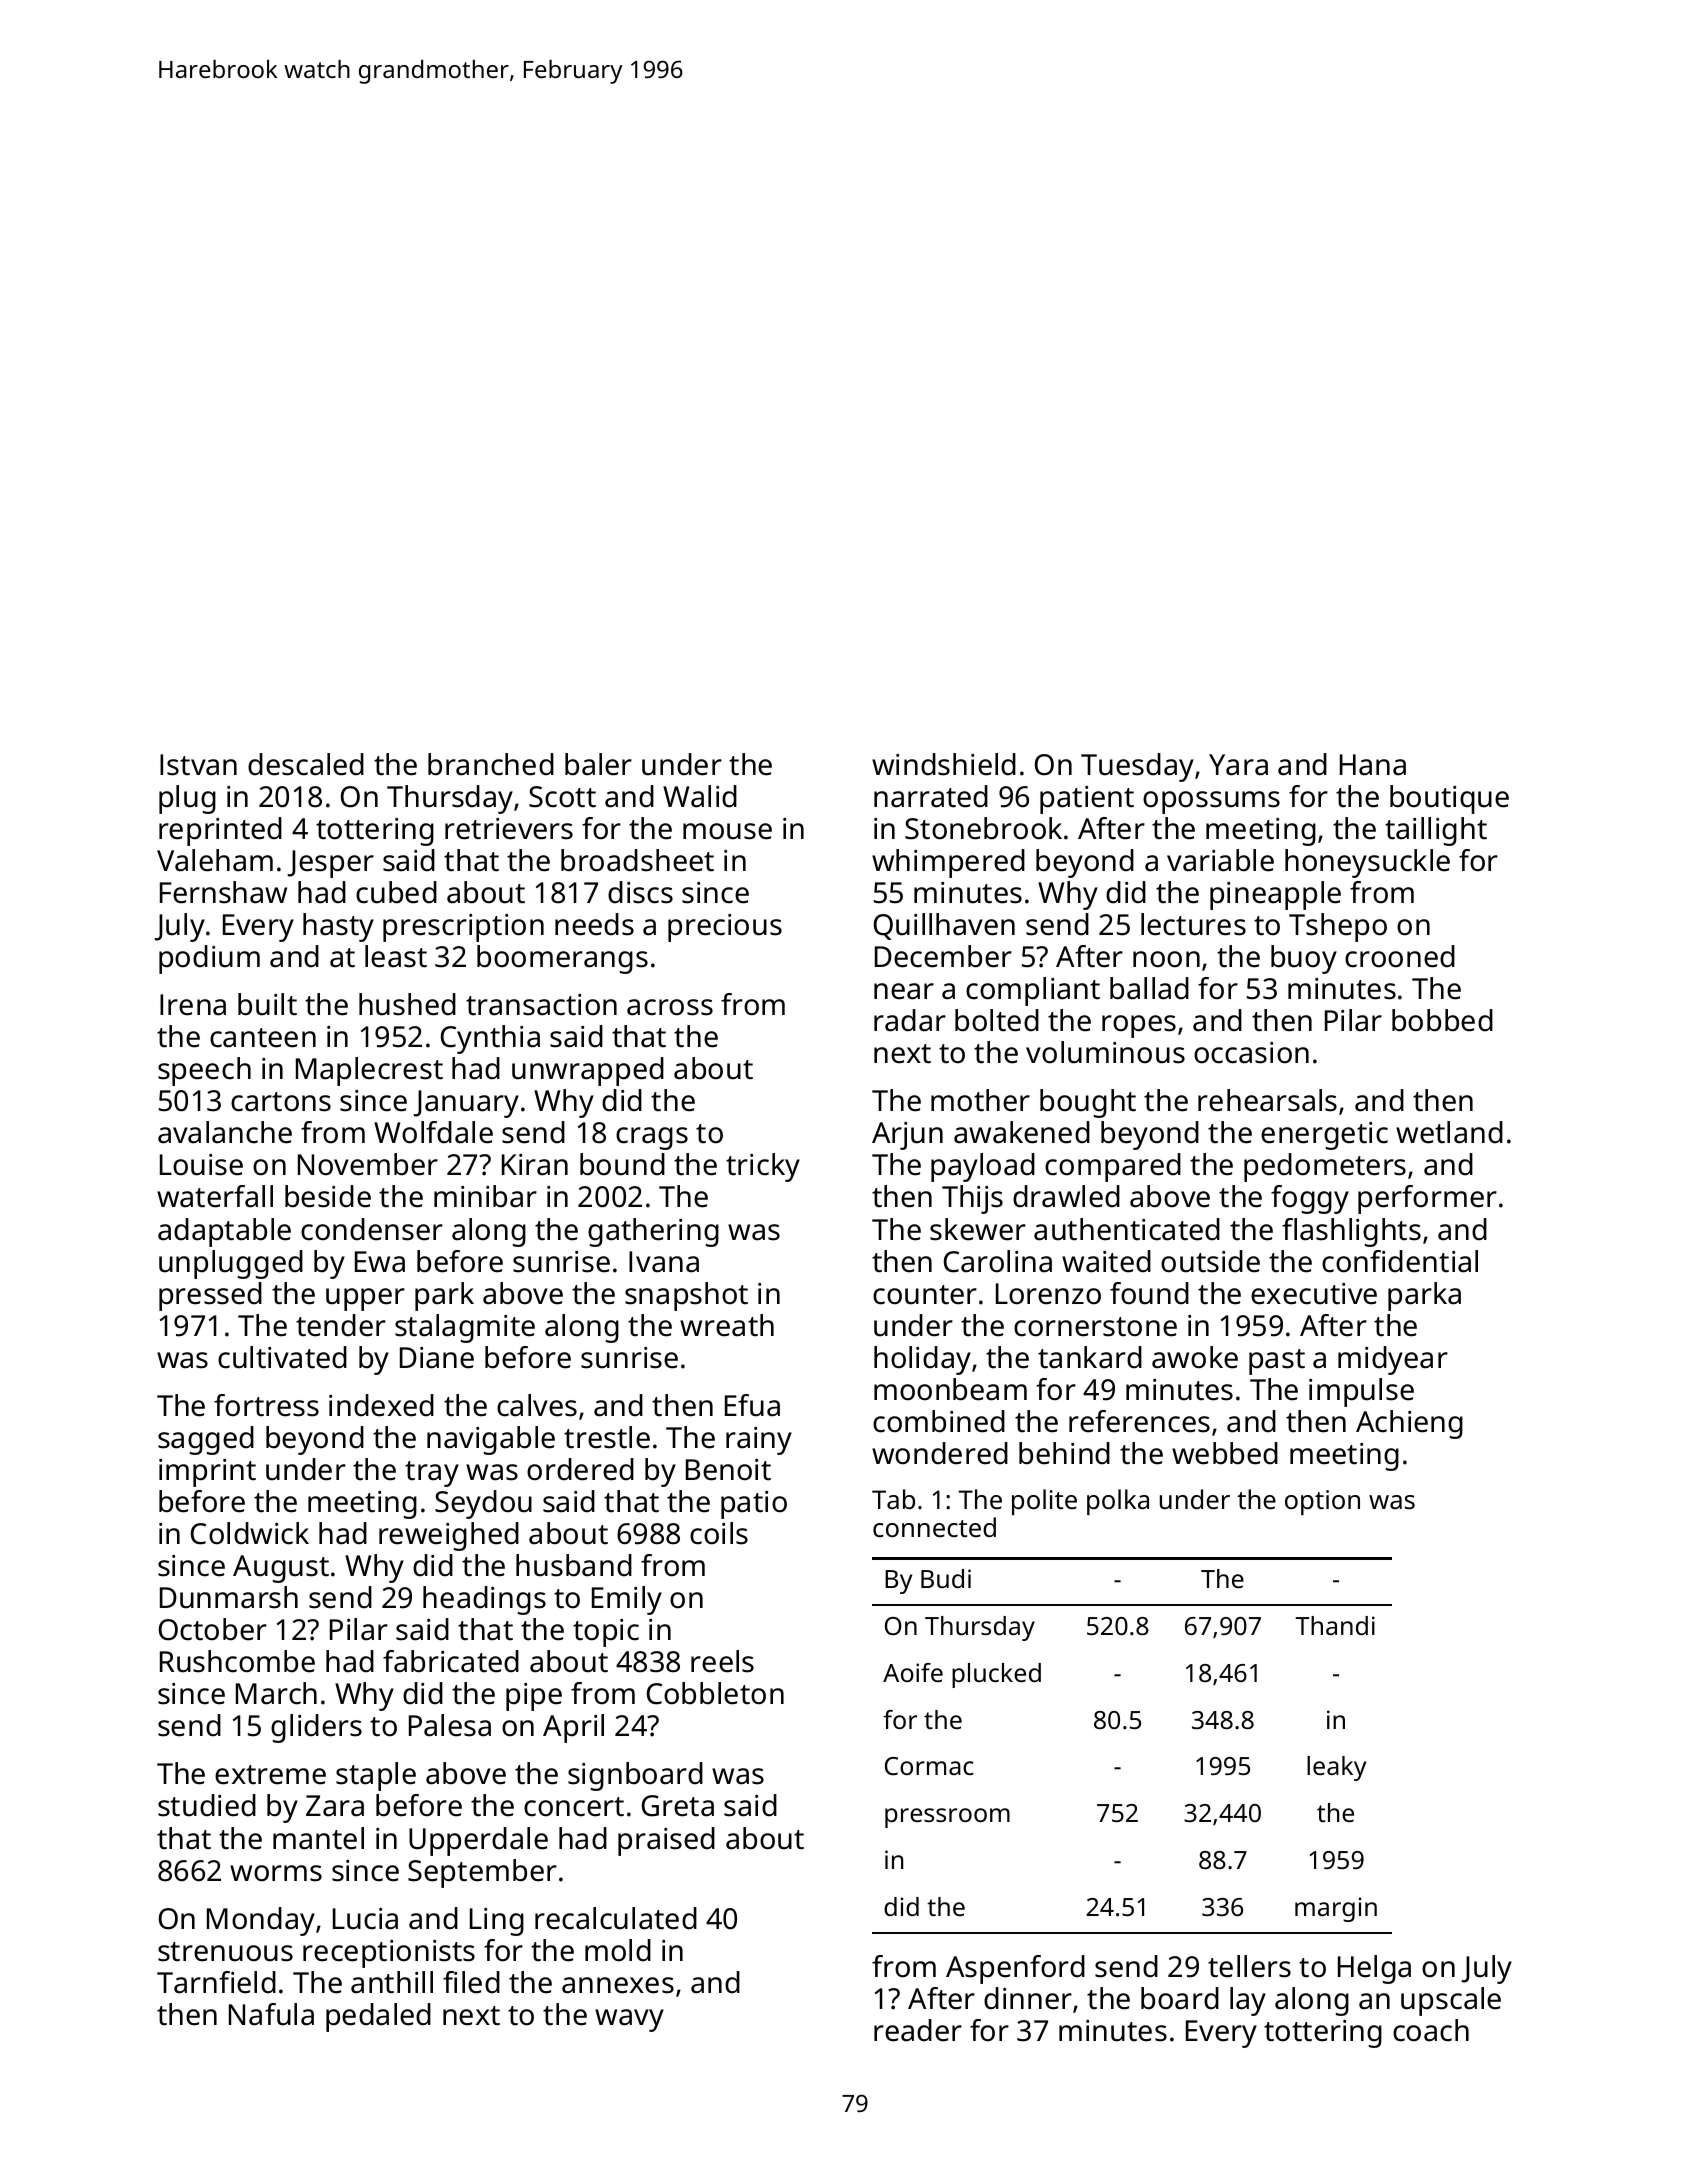  What do you see at coordinates (1220, 860) in the screenshot?
I see `variable` at bounding box center [1220, 860].
